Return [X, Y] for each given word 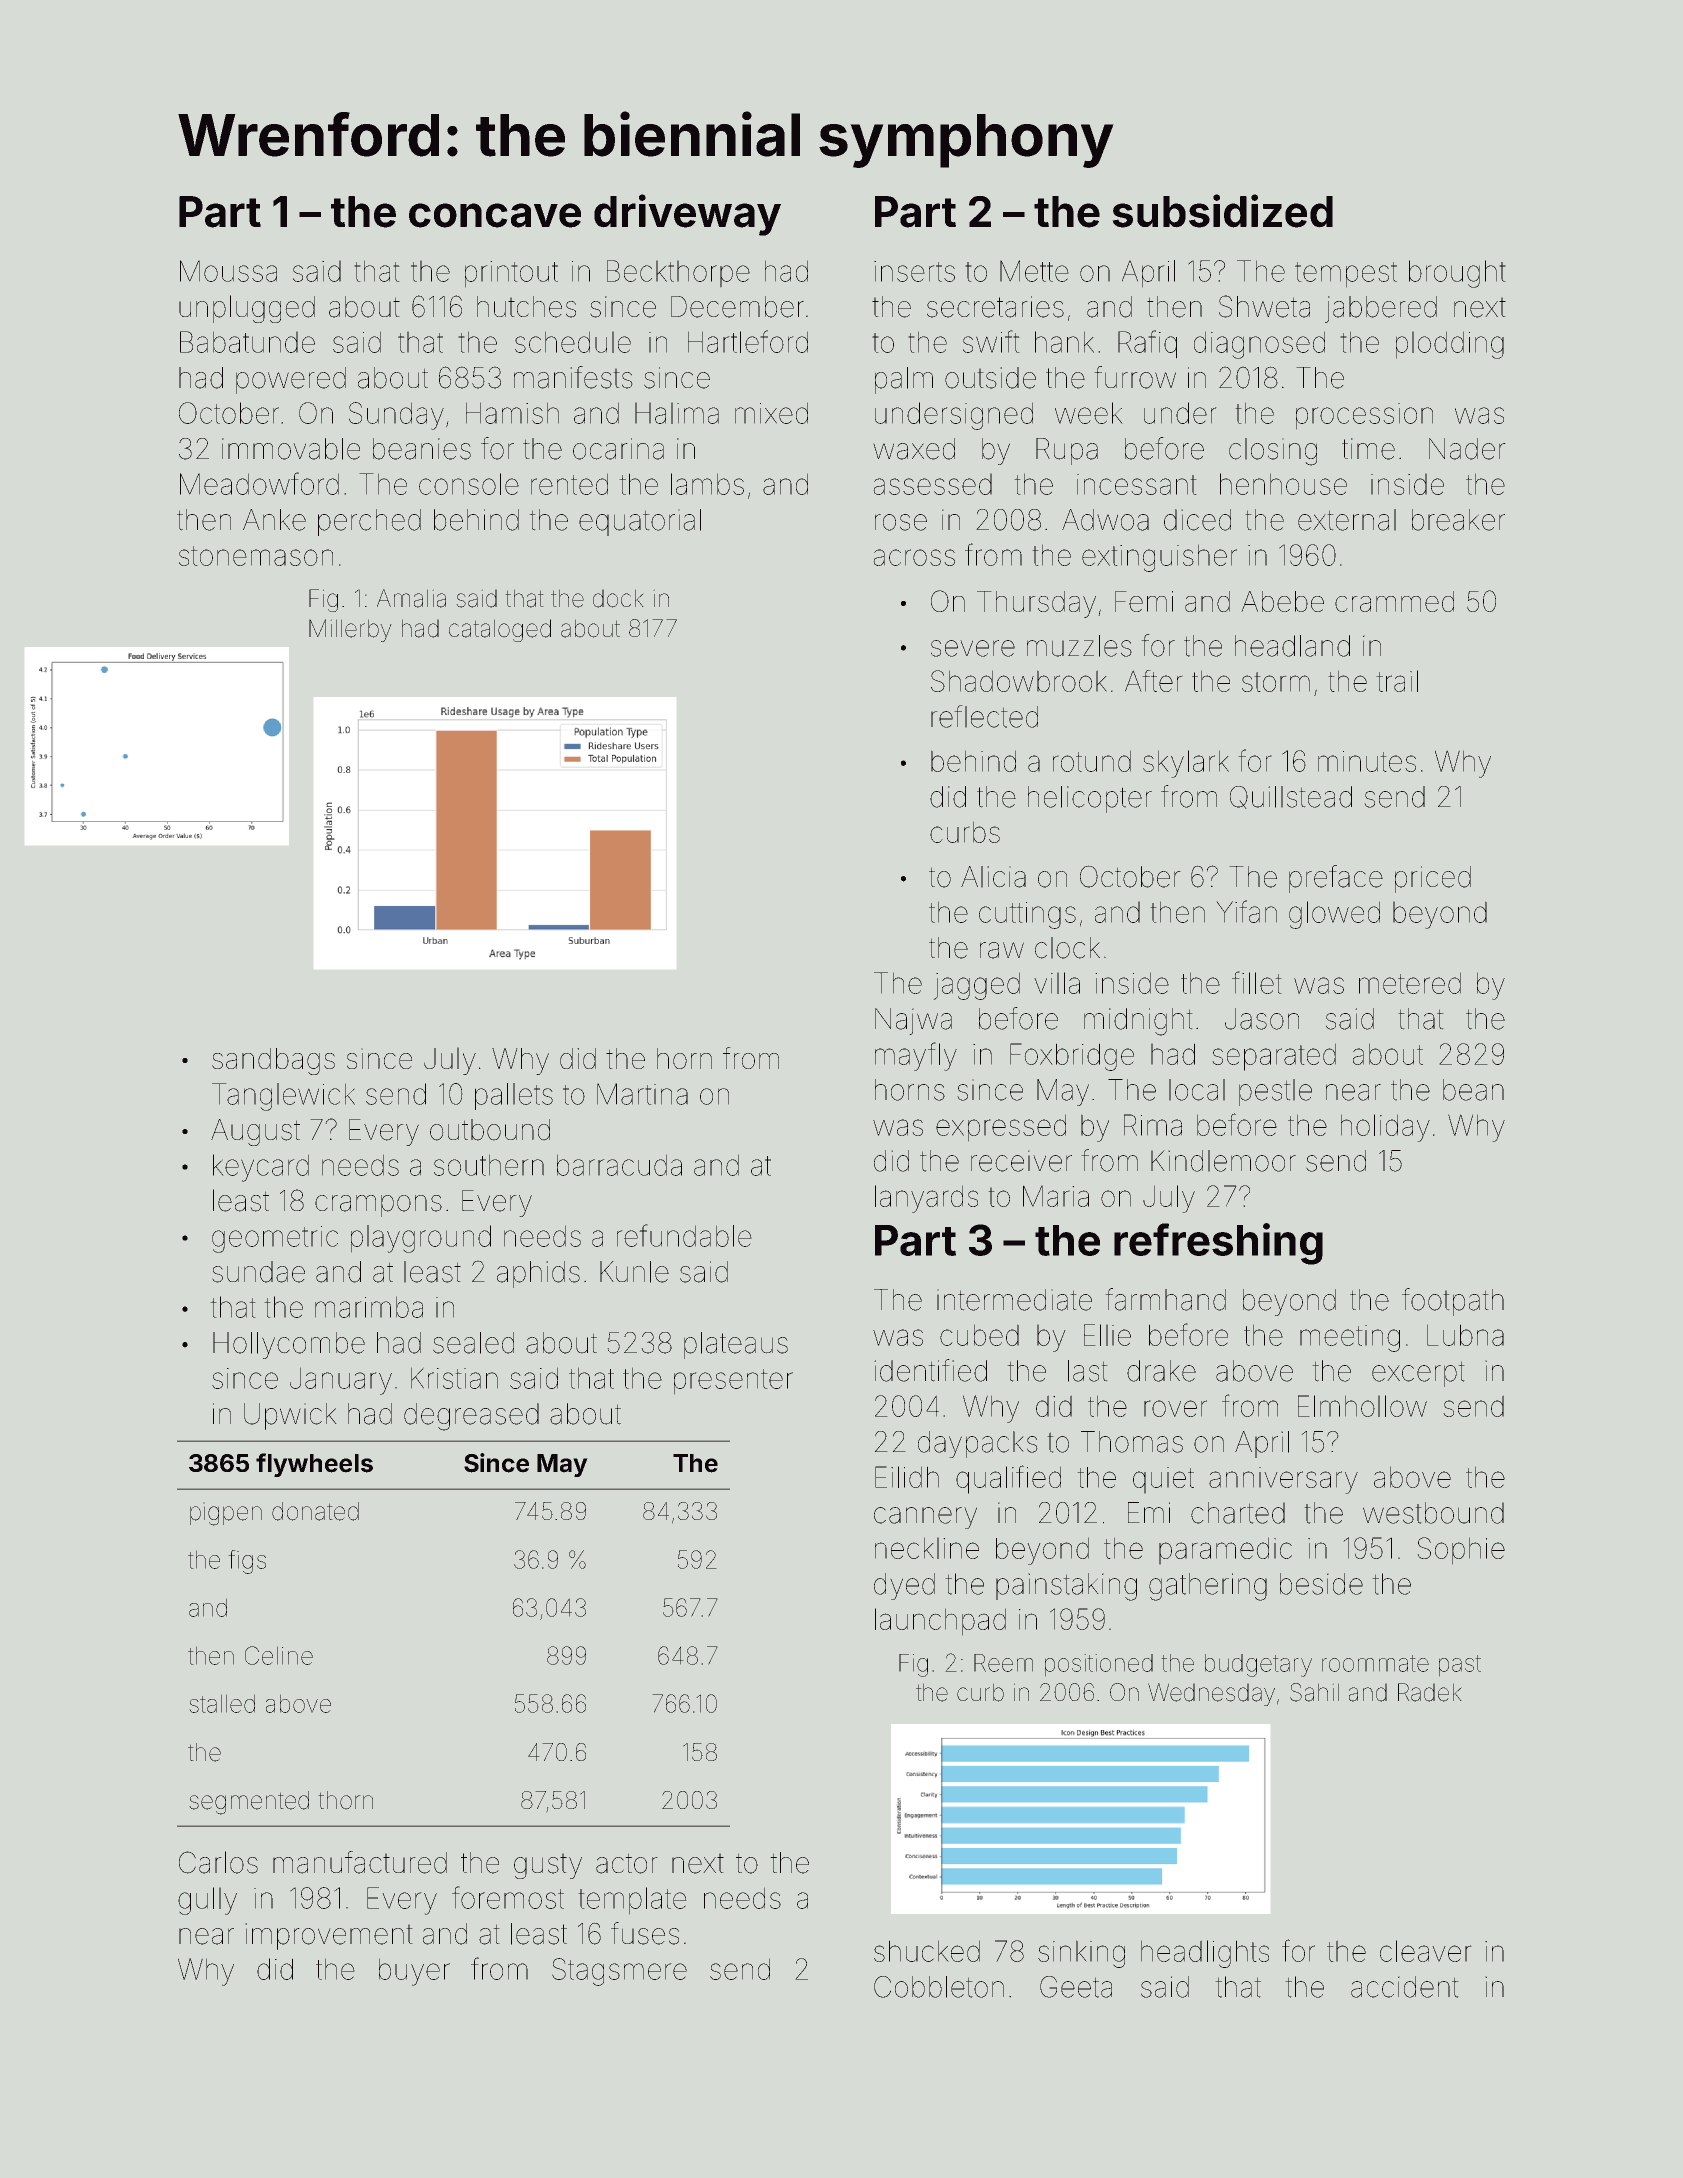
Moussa [228, 271]
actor [627, 1863]
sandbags [273, 1061]
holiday [1385, 1128]
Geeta [1076, 1987]
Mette [1034, 271]
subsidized [1222, 211]
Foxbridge [1072, 1057]
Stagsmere [619, 1972]
